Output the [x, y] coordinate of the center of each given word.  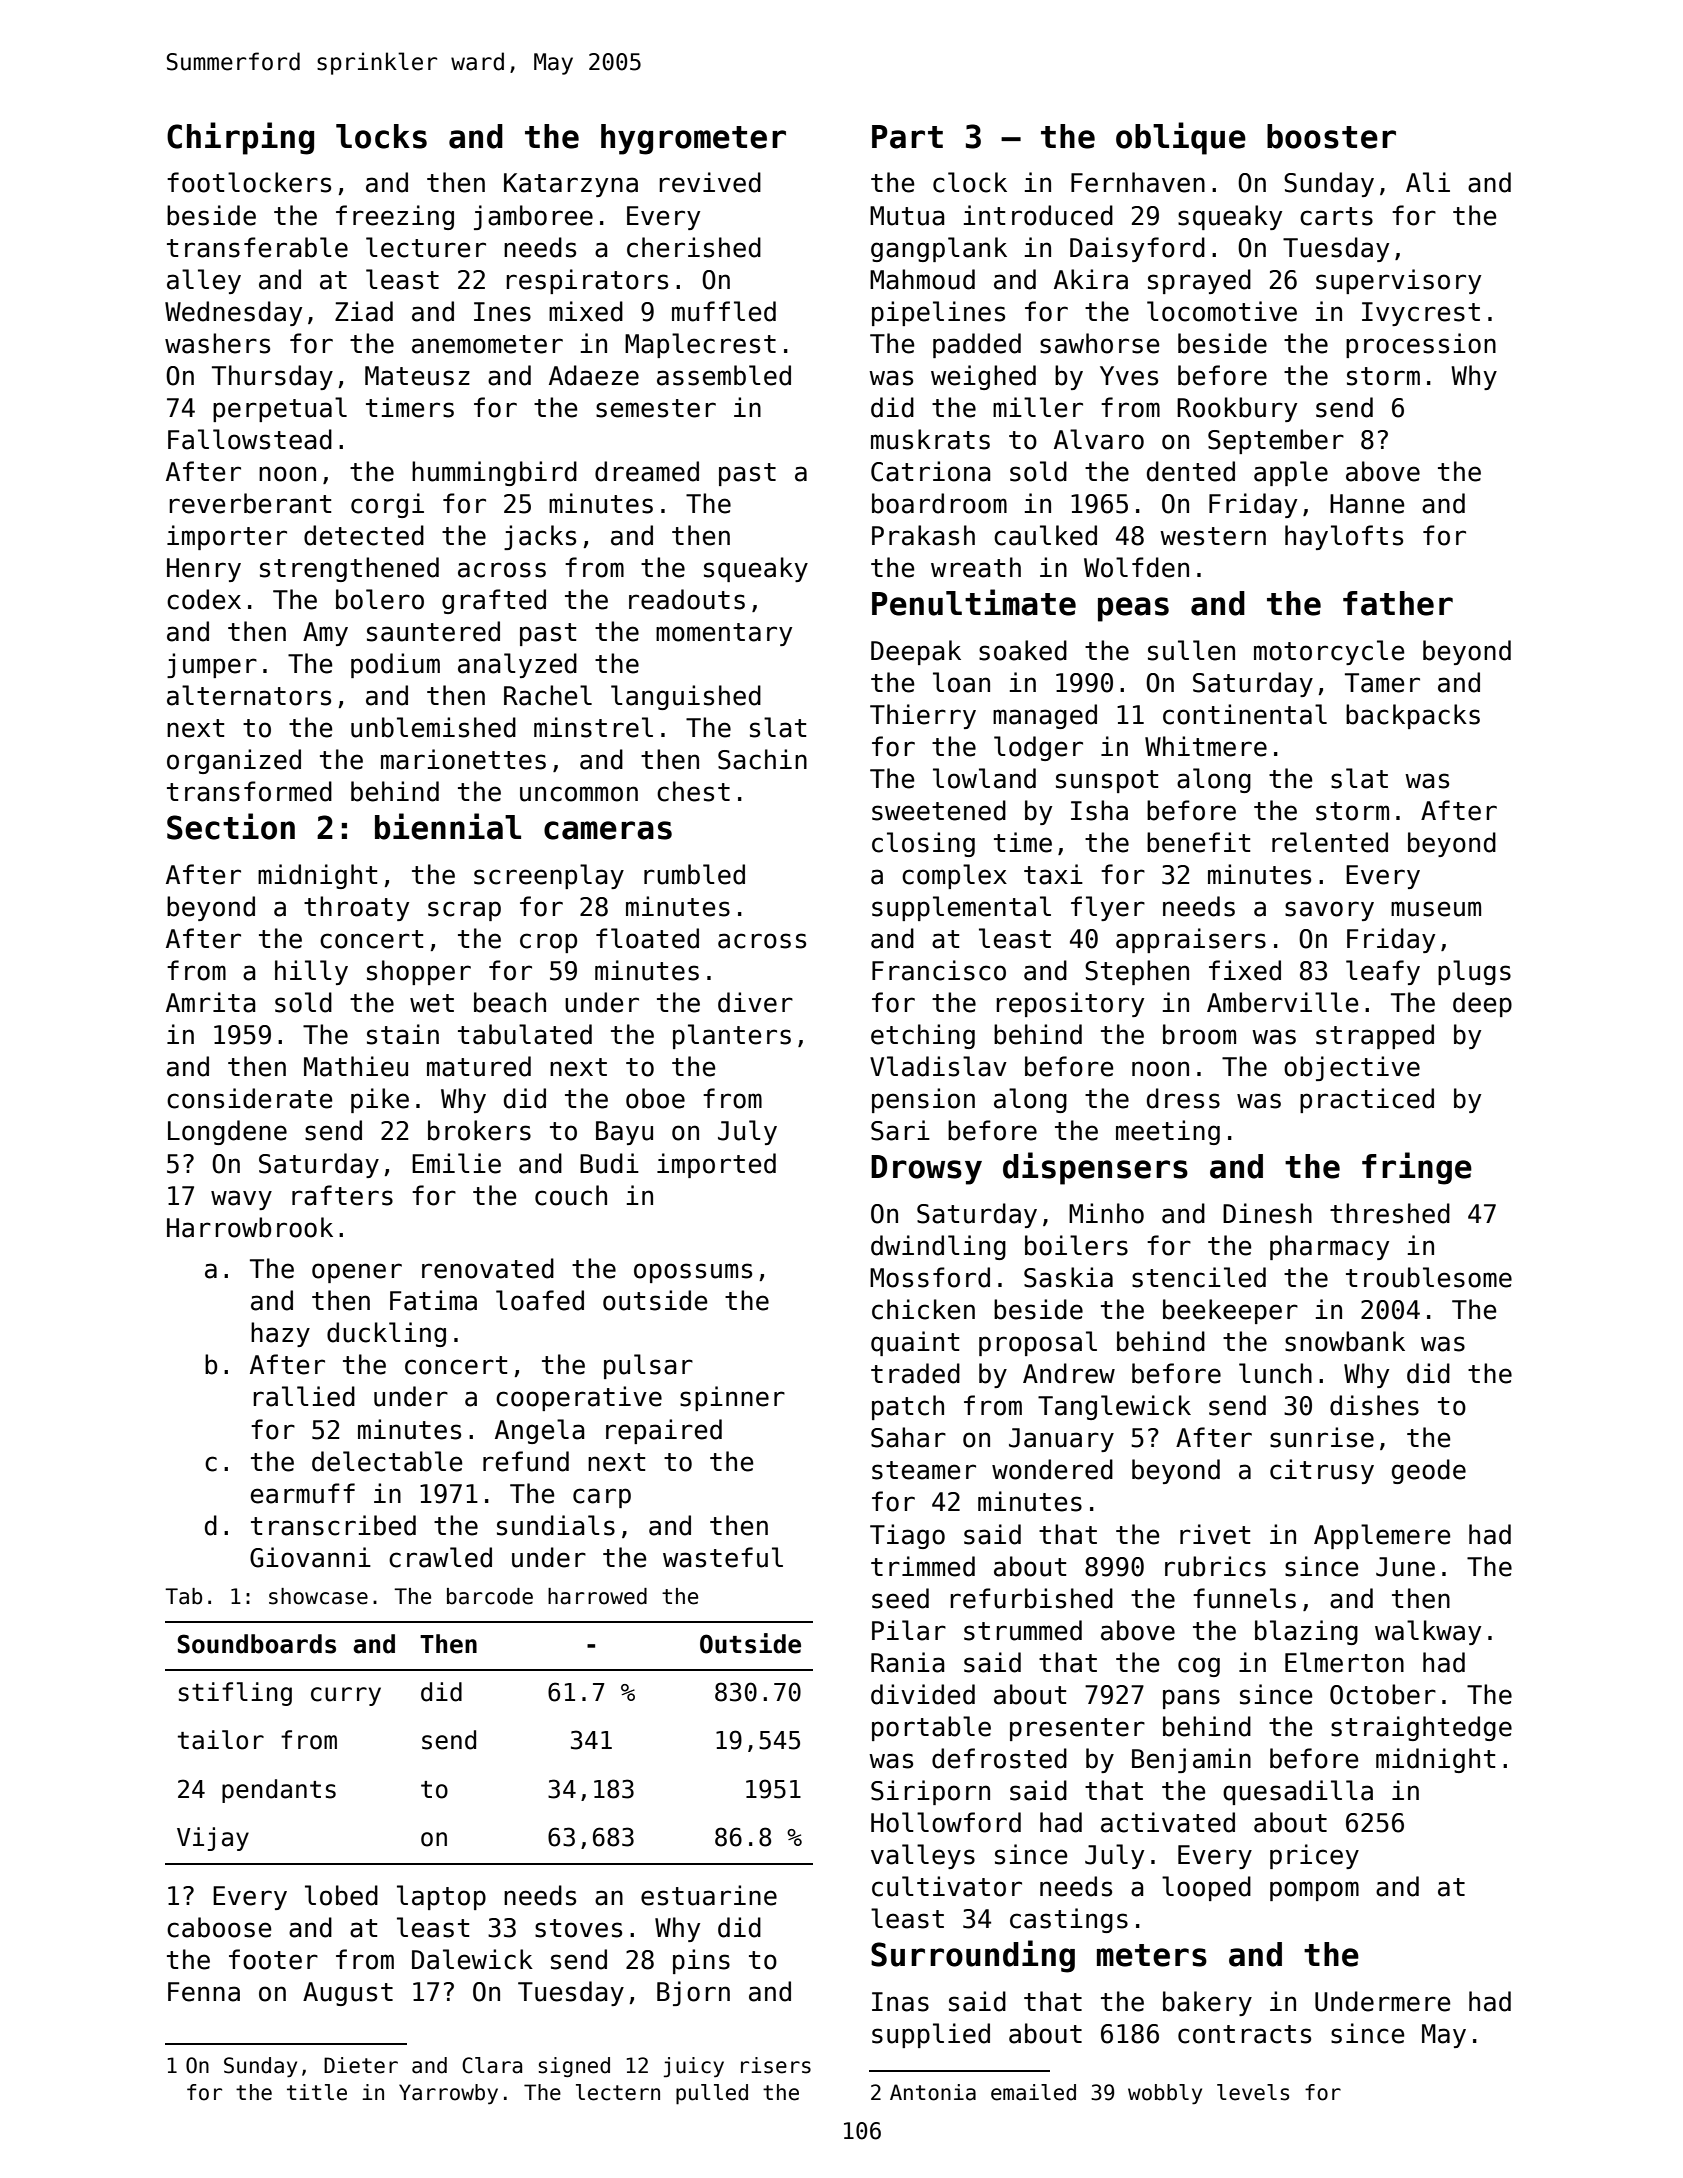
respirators [587, 281]
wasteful [723, 1557]
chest [693, 791]
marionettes [463, 759]
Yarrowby [448, 2094]
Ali [1428, 182]
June [1405, 1567]
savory [1329, 911]
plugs [1474, 972]
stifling [235, 1694]
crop [548, 943]
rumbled [694, 874]
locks [381, 136]
